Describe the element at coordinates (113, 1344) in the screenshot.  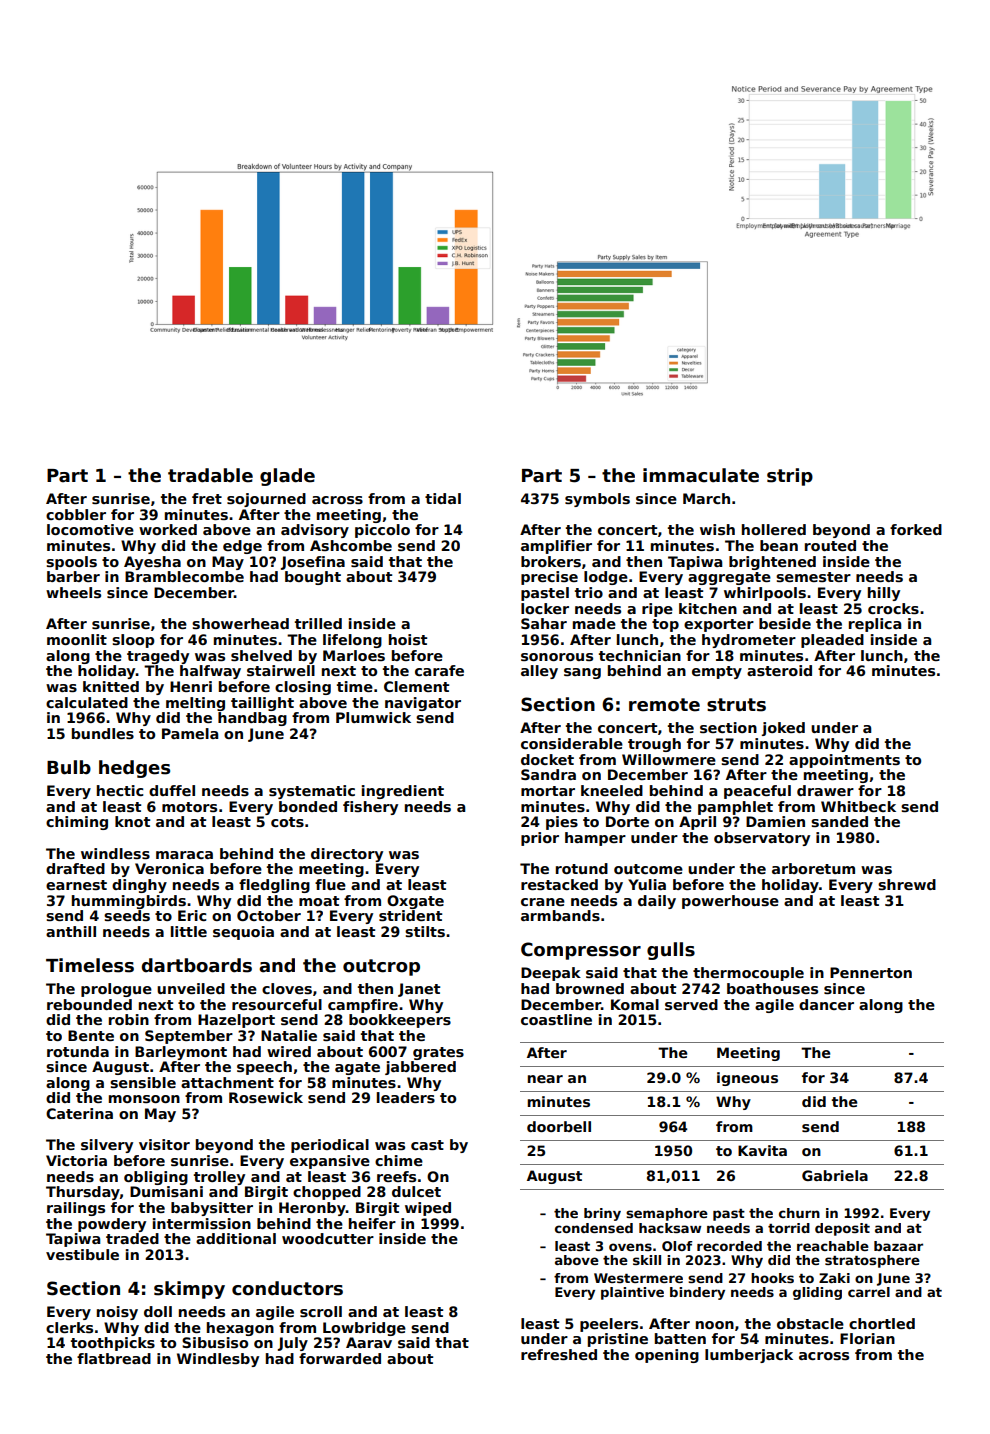
I see `toothpicks` at that location.
